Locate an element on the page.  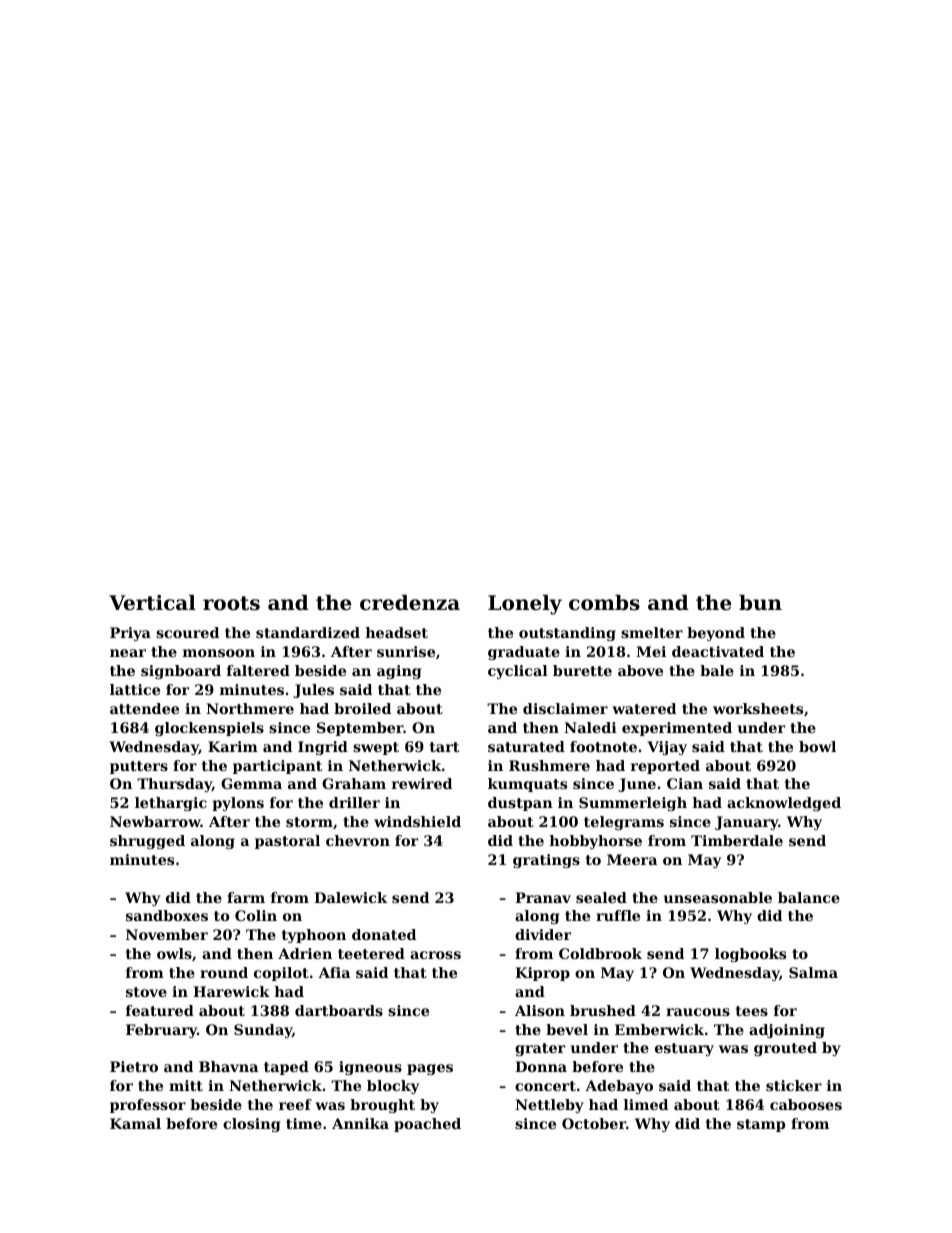
Timberdale is located at coordinates (737, 840).
